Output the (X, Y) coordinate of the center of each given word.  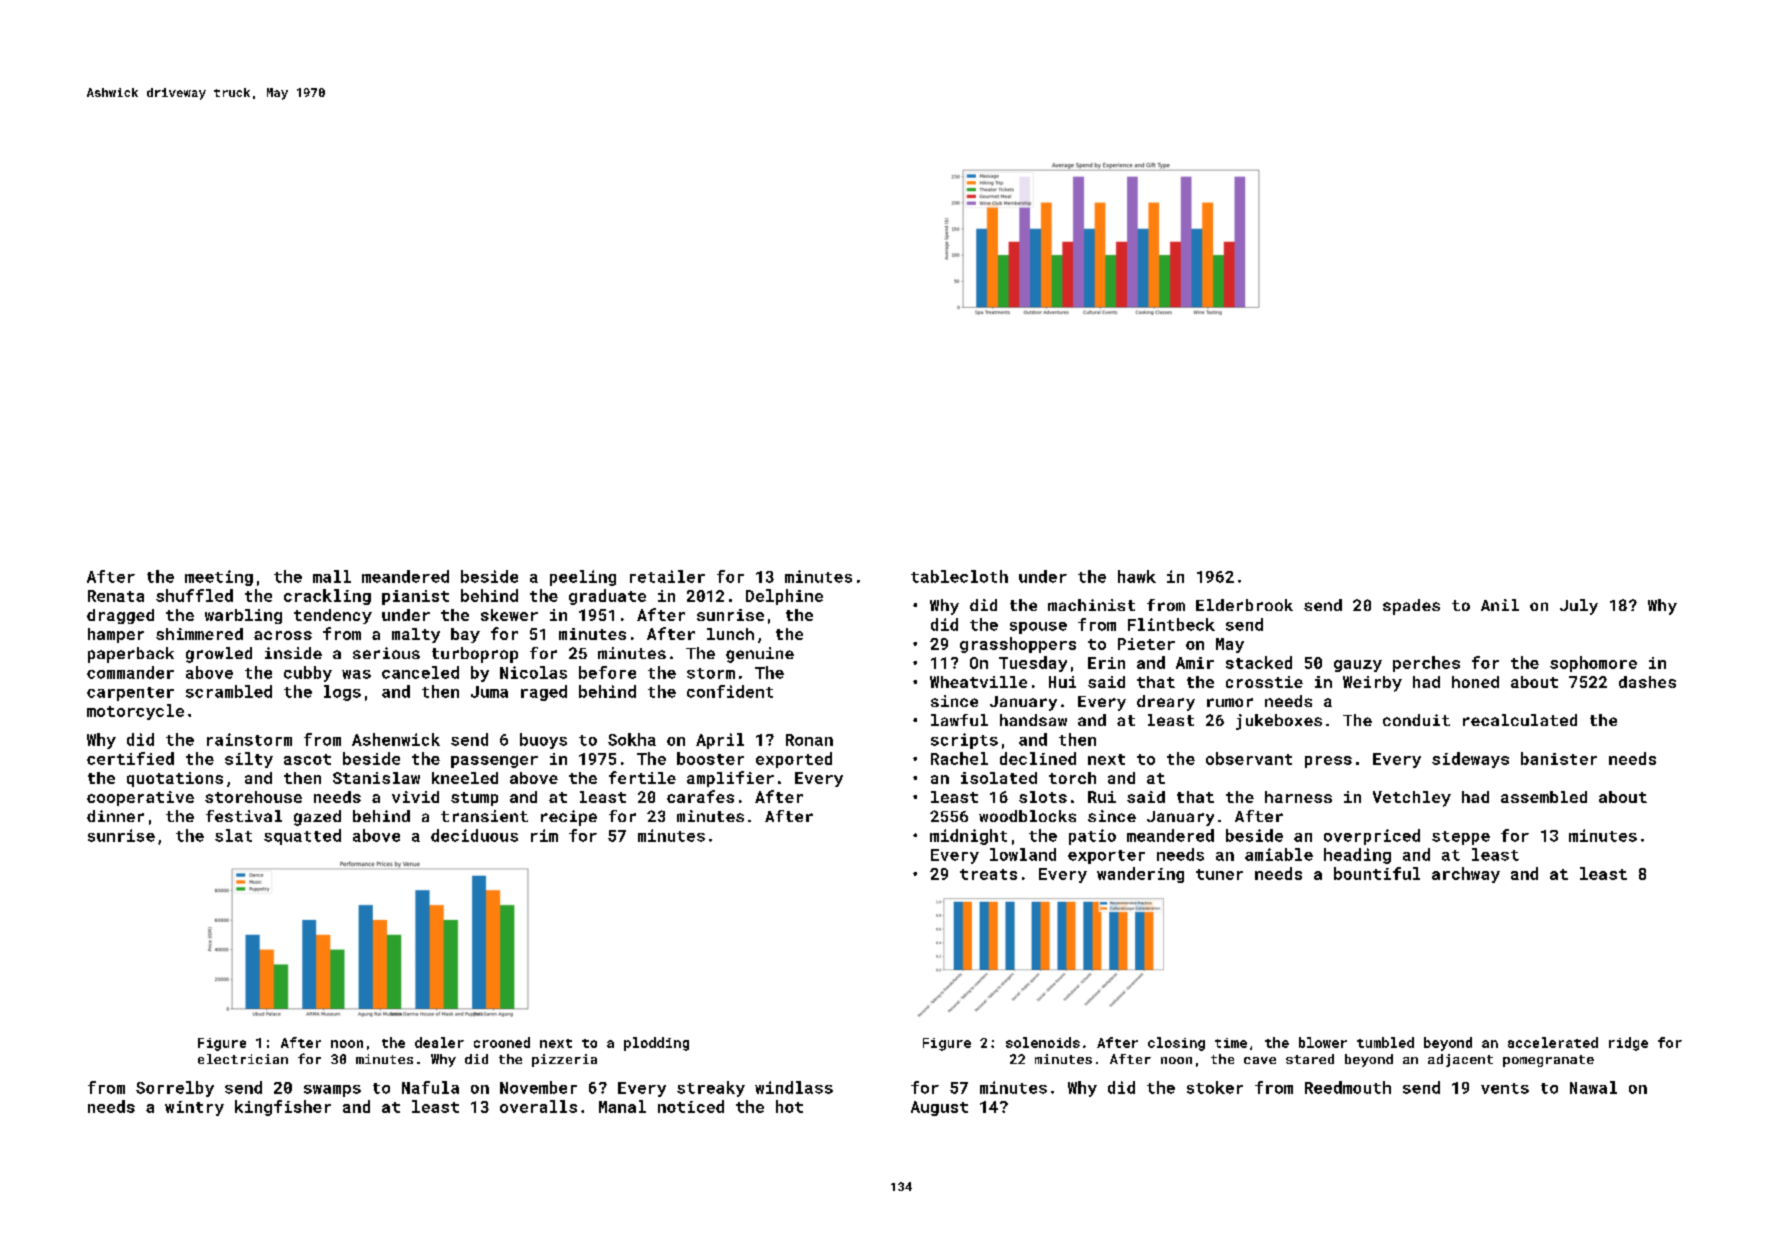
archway (1466, 875)
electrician (243, 1059)
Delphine (784, 597)
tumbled (1385, 1042)
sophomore (1593, 664)
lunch (730, 634)
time (1231, 1043)
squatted (302, 837)
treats (988, 874)
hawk (1137, 576)
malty (416, 635)
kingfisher (283, 1108)
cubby (308, 674)
